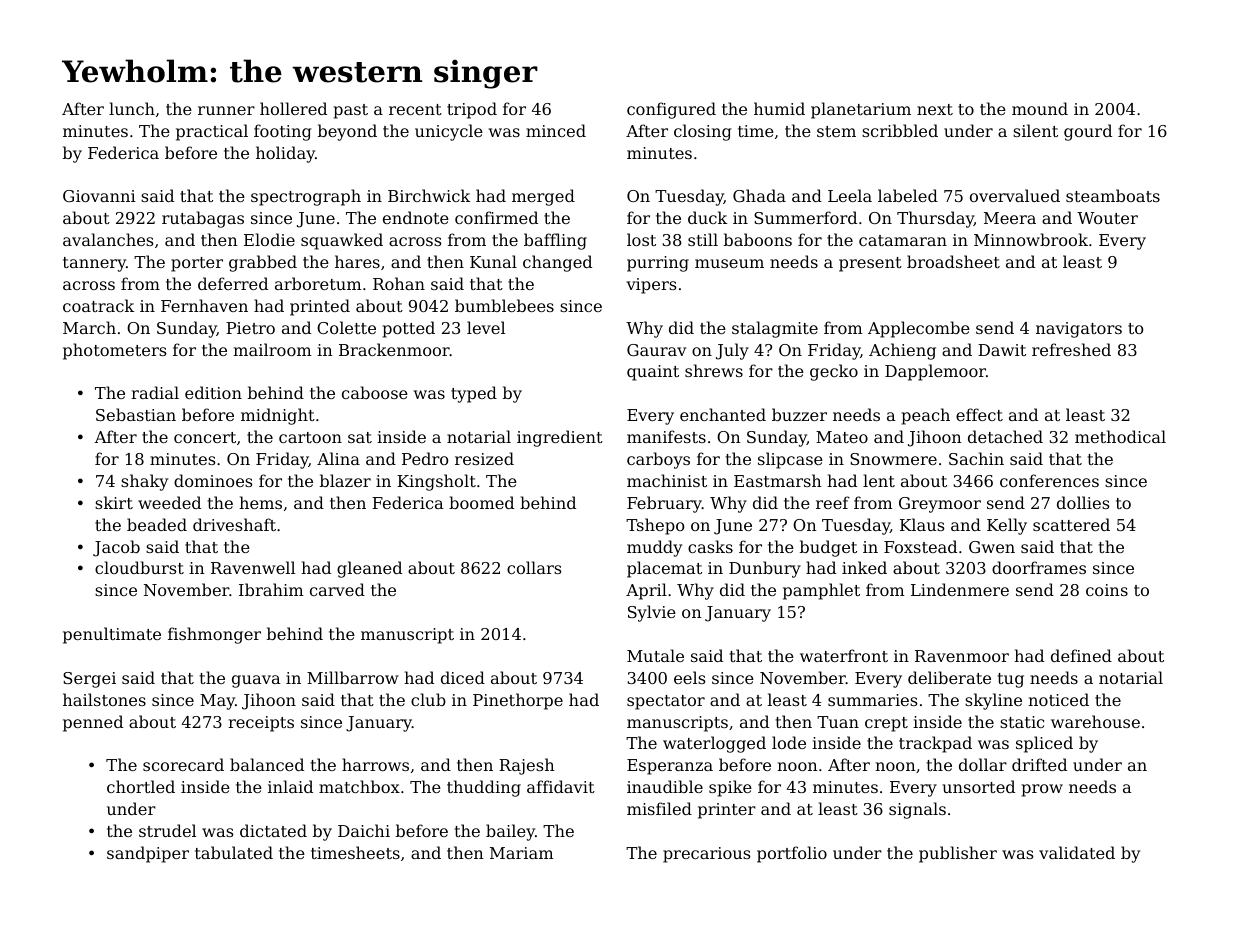  Describe the element at coordinates (1071, 524) in the document. I see `scattered` at that location.
